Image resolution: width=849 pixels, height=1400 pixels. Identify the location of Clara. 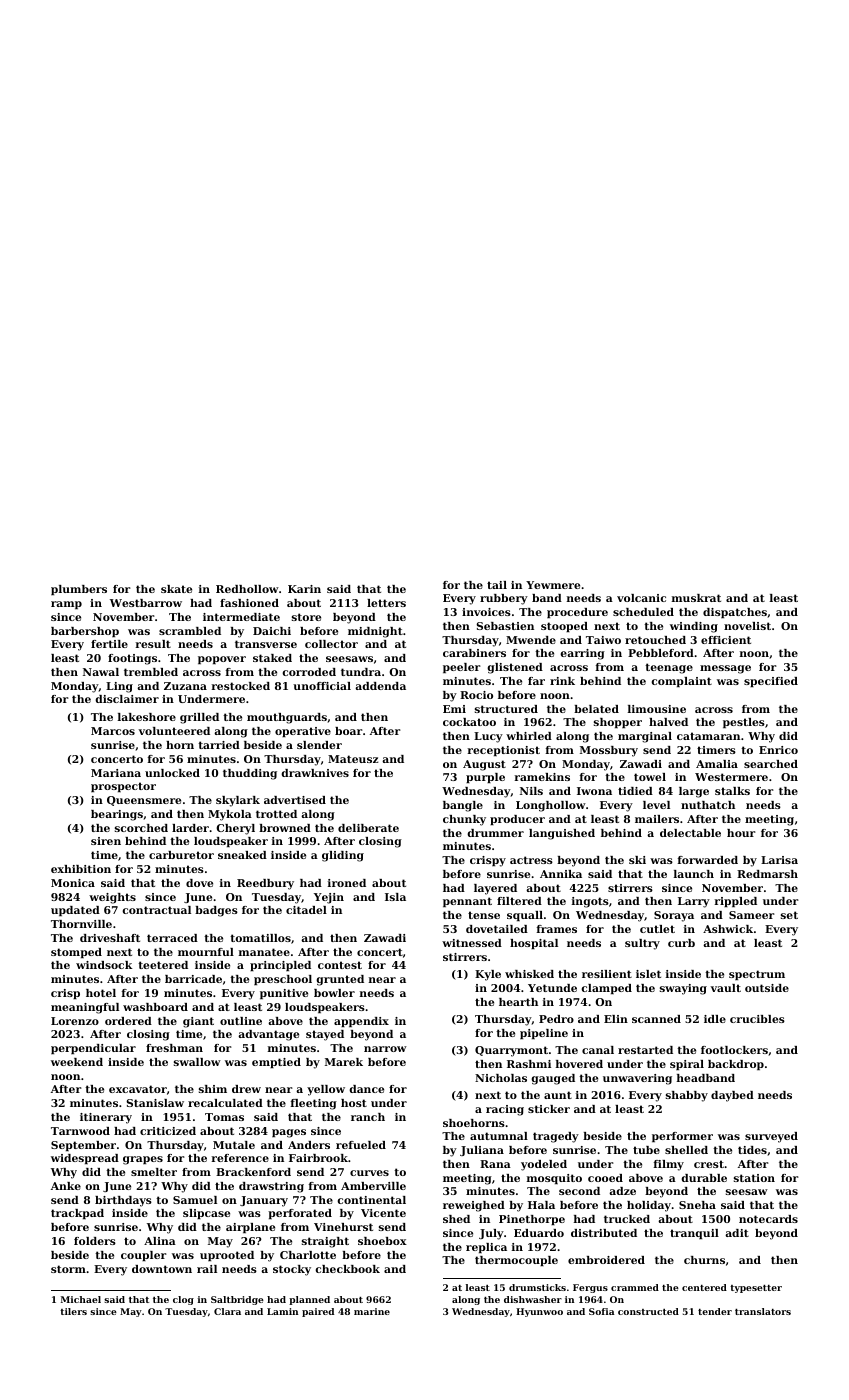
(227, 1311).
